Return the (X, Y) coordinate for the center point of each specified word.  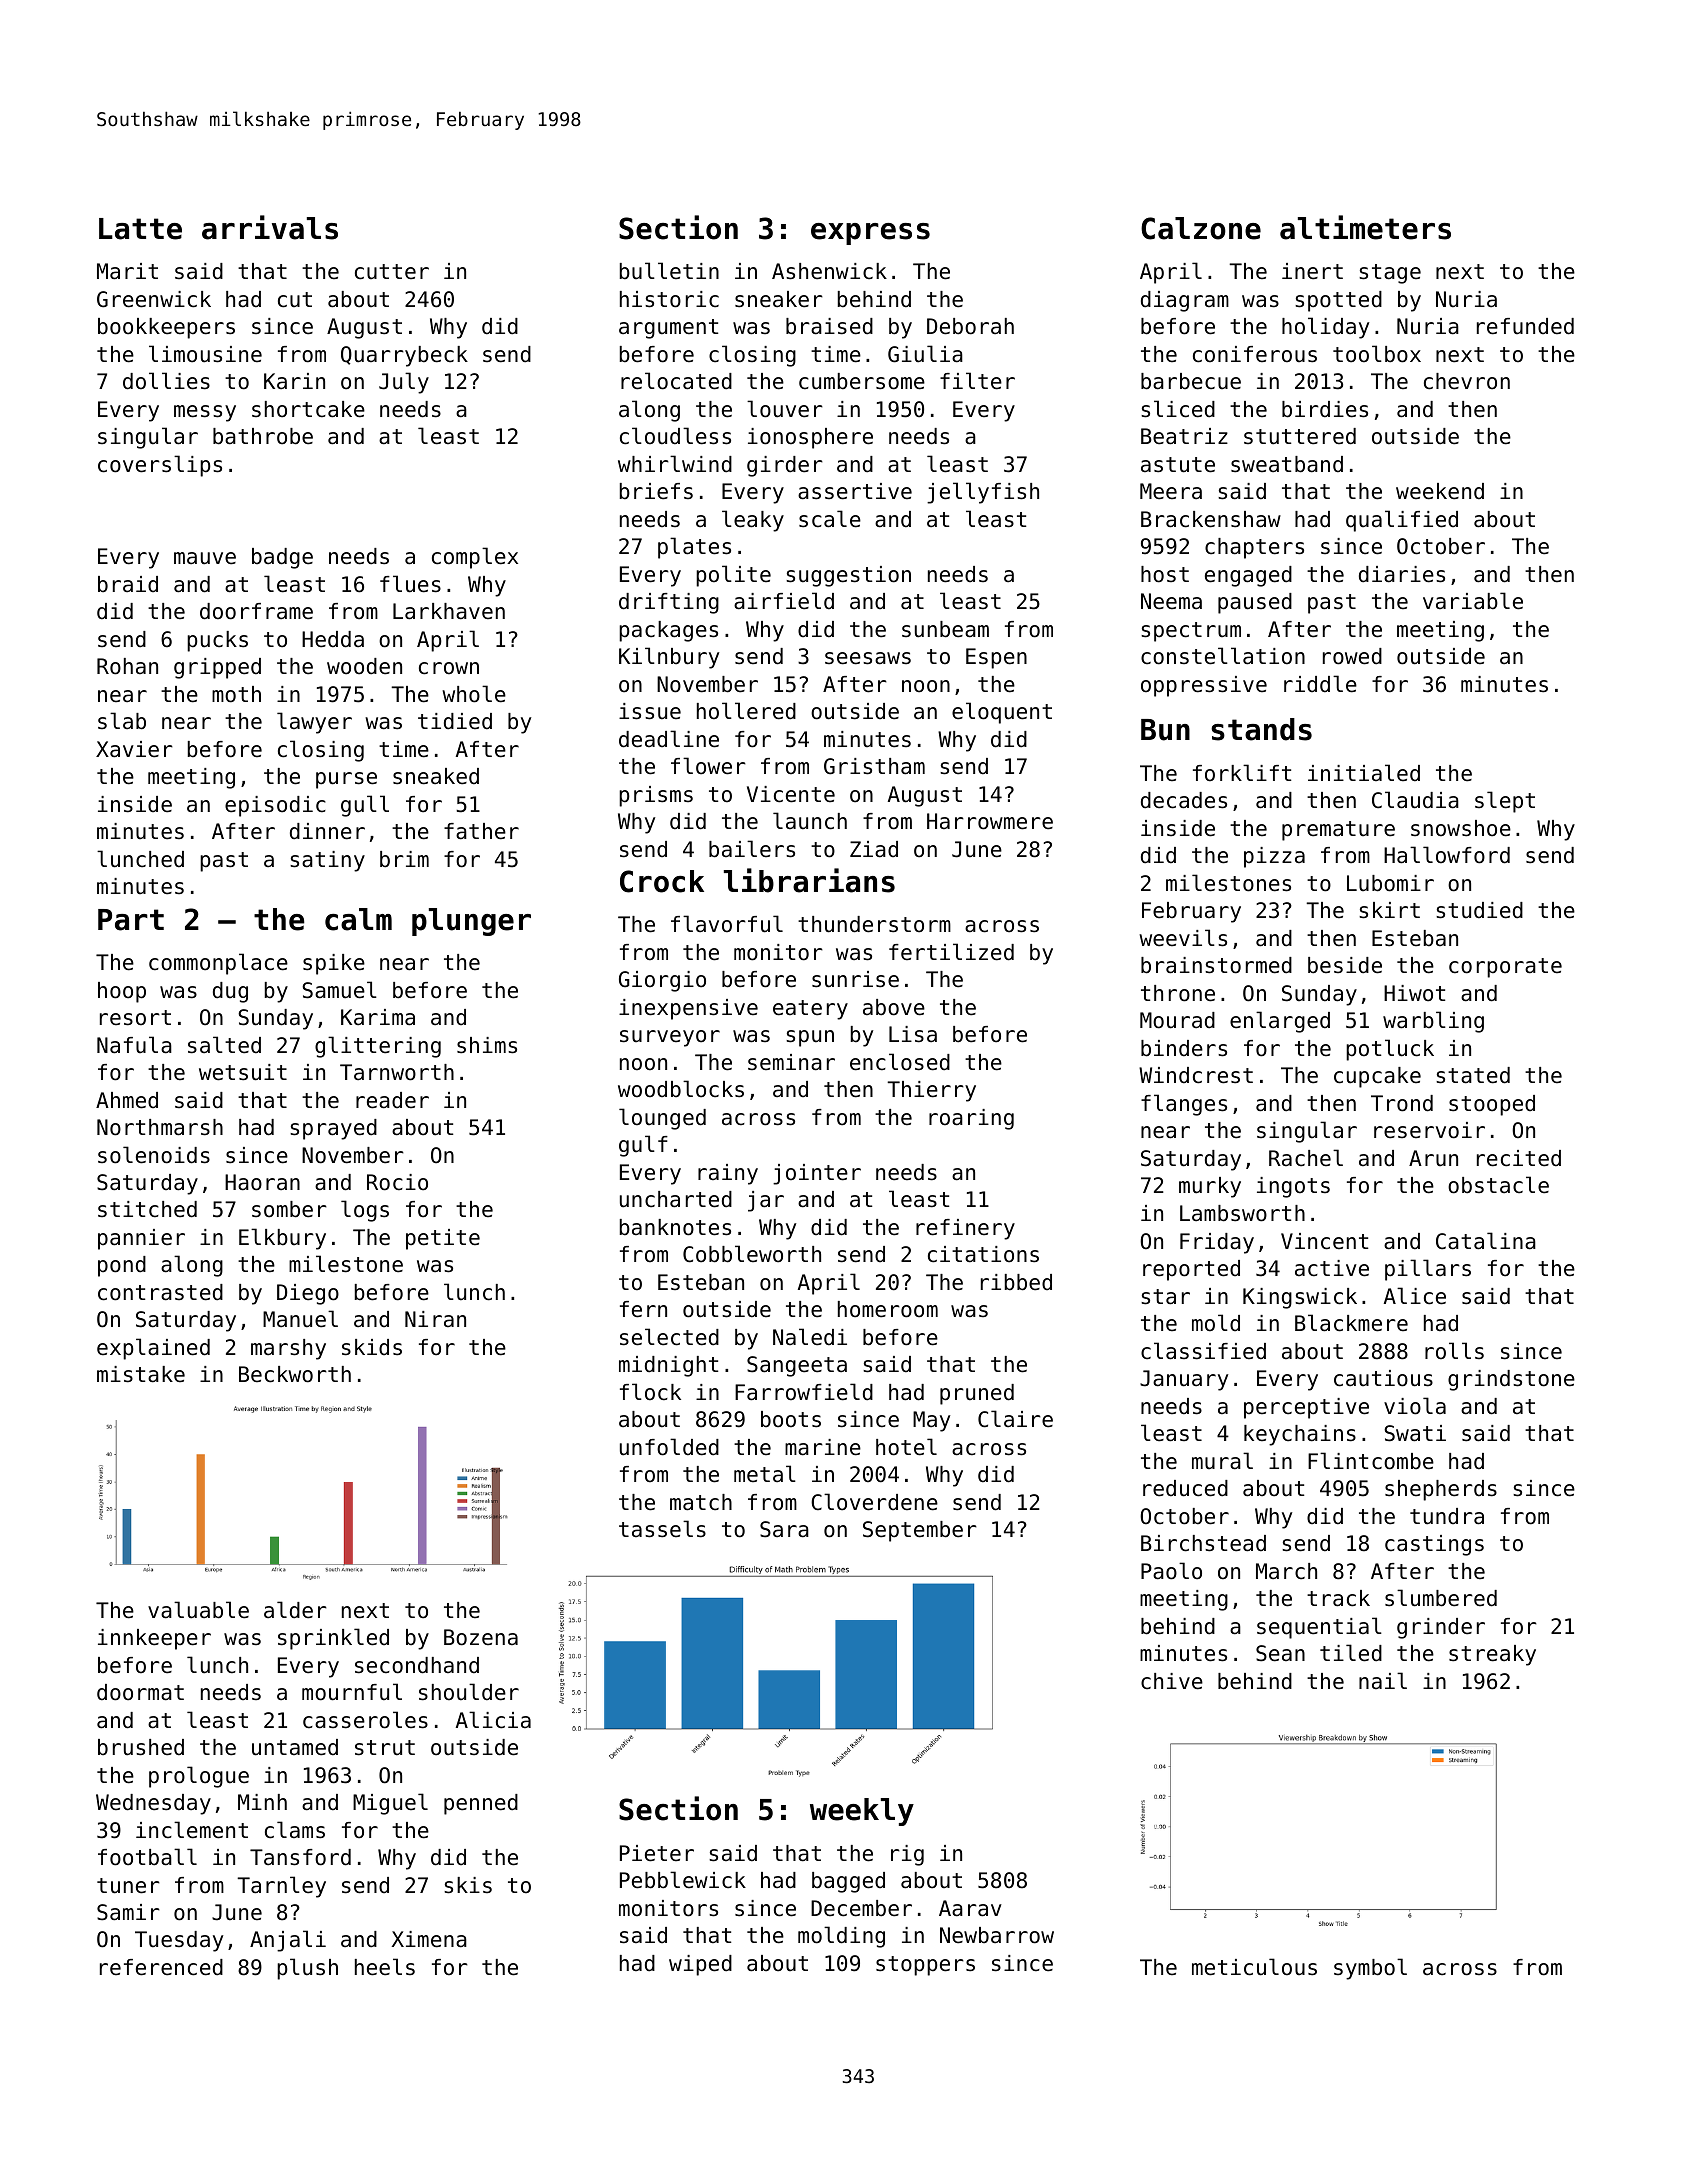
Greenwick (154, 299)
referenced (161, 1967)
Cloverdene (874, 1502)
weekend (1440, 491)
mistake (141, 1374)
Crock (662, 881)
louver (785, 409)
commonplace (218, 964)
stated (1473, 1075)
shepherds (1441, 1490)
